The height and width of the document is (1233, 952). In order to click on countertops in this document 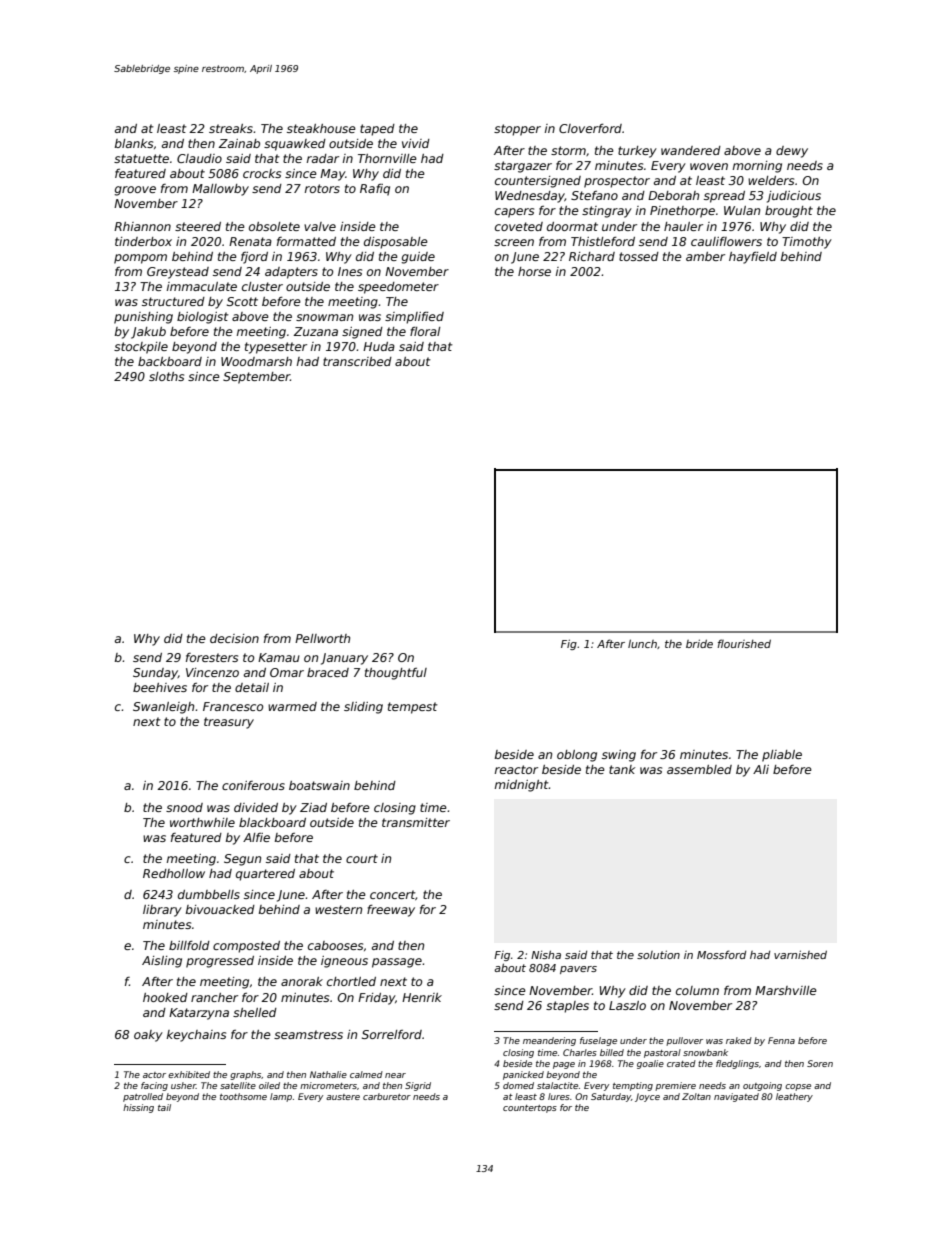, I will do `click(530, 1109)`.
